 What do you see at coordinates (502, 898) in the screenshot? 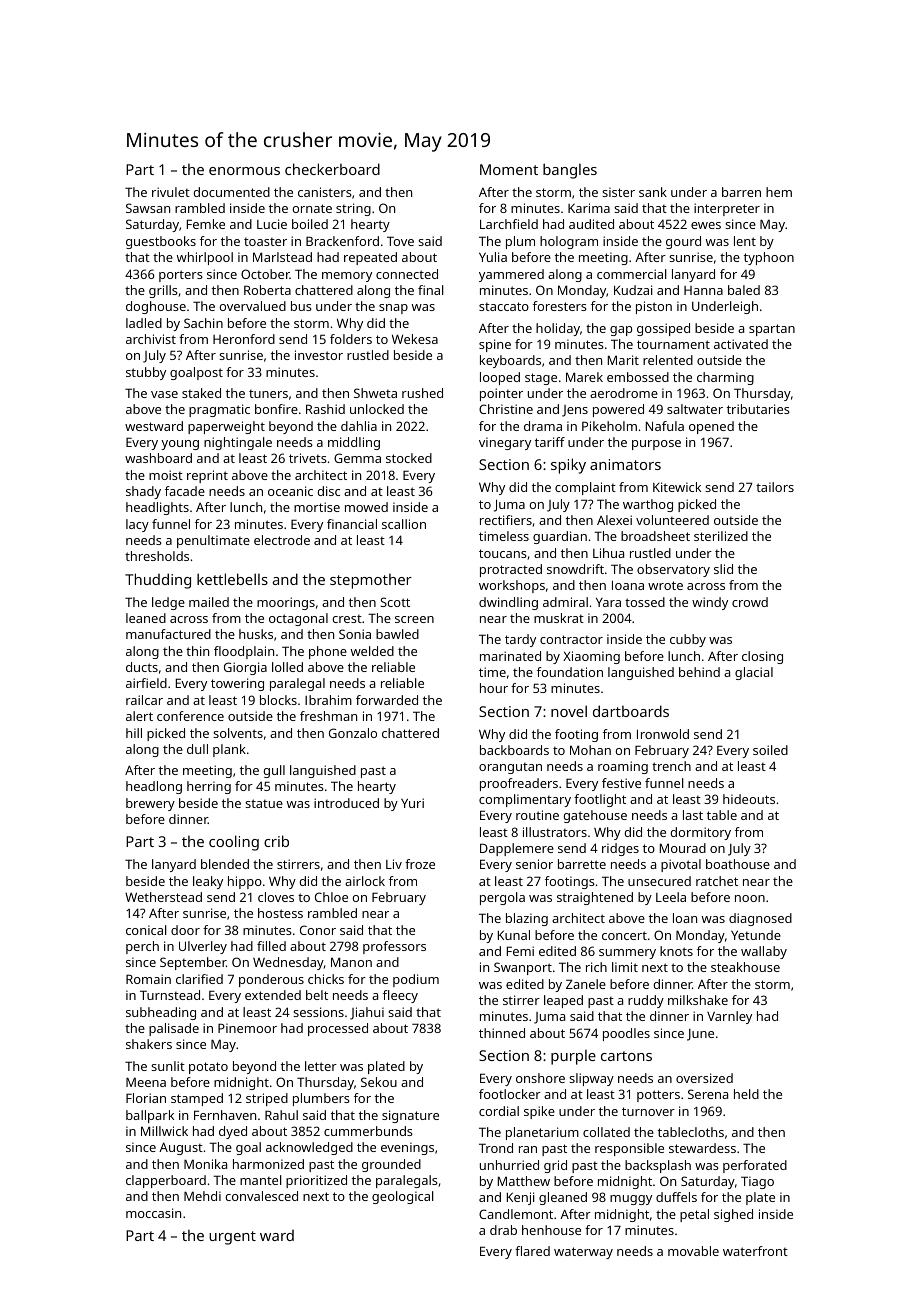
I see `pergola` at bounding box center [502, 898].
